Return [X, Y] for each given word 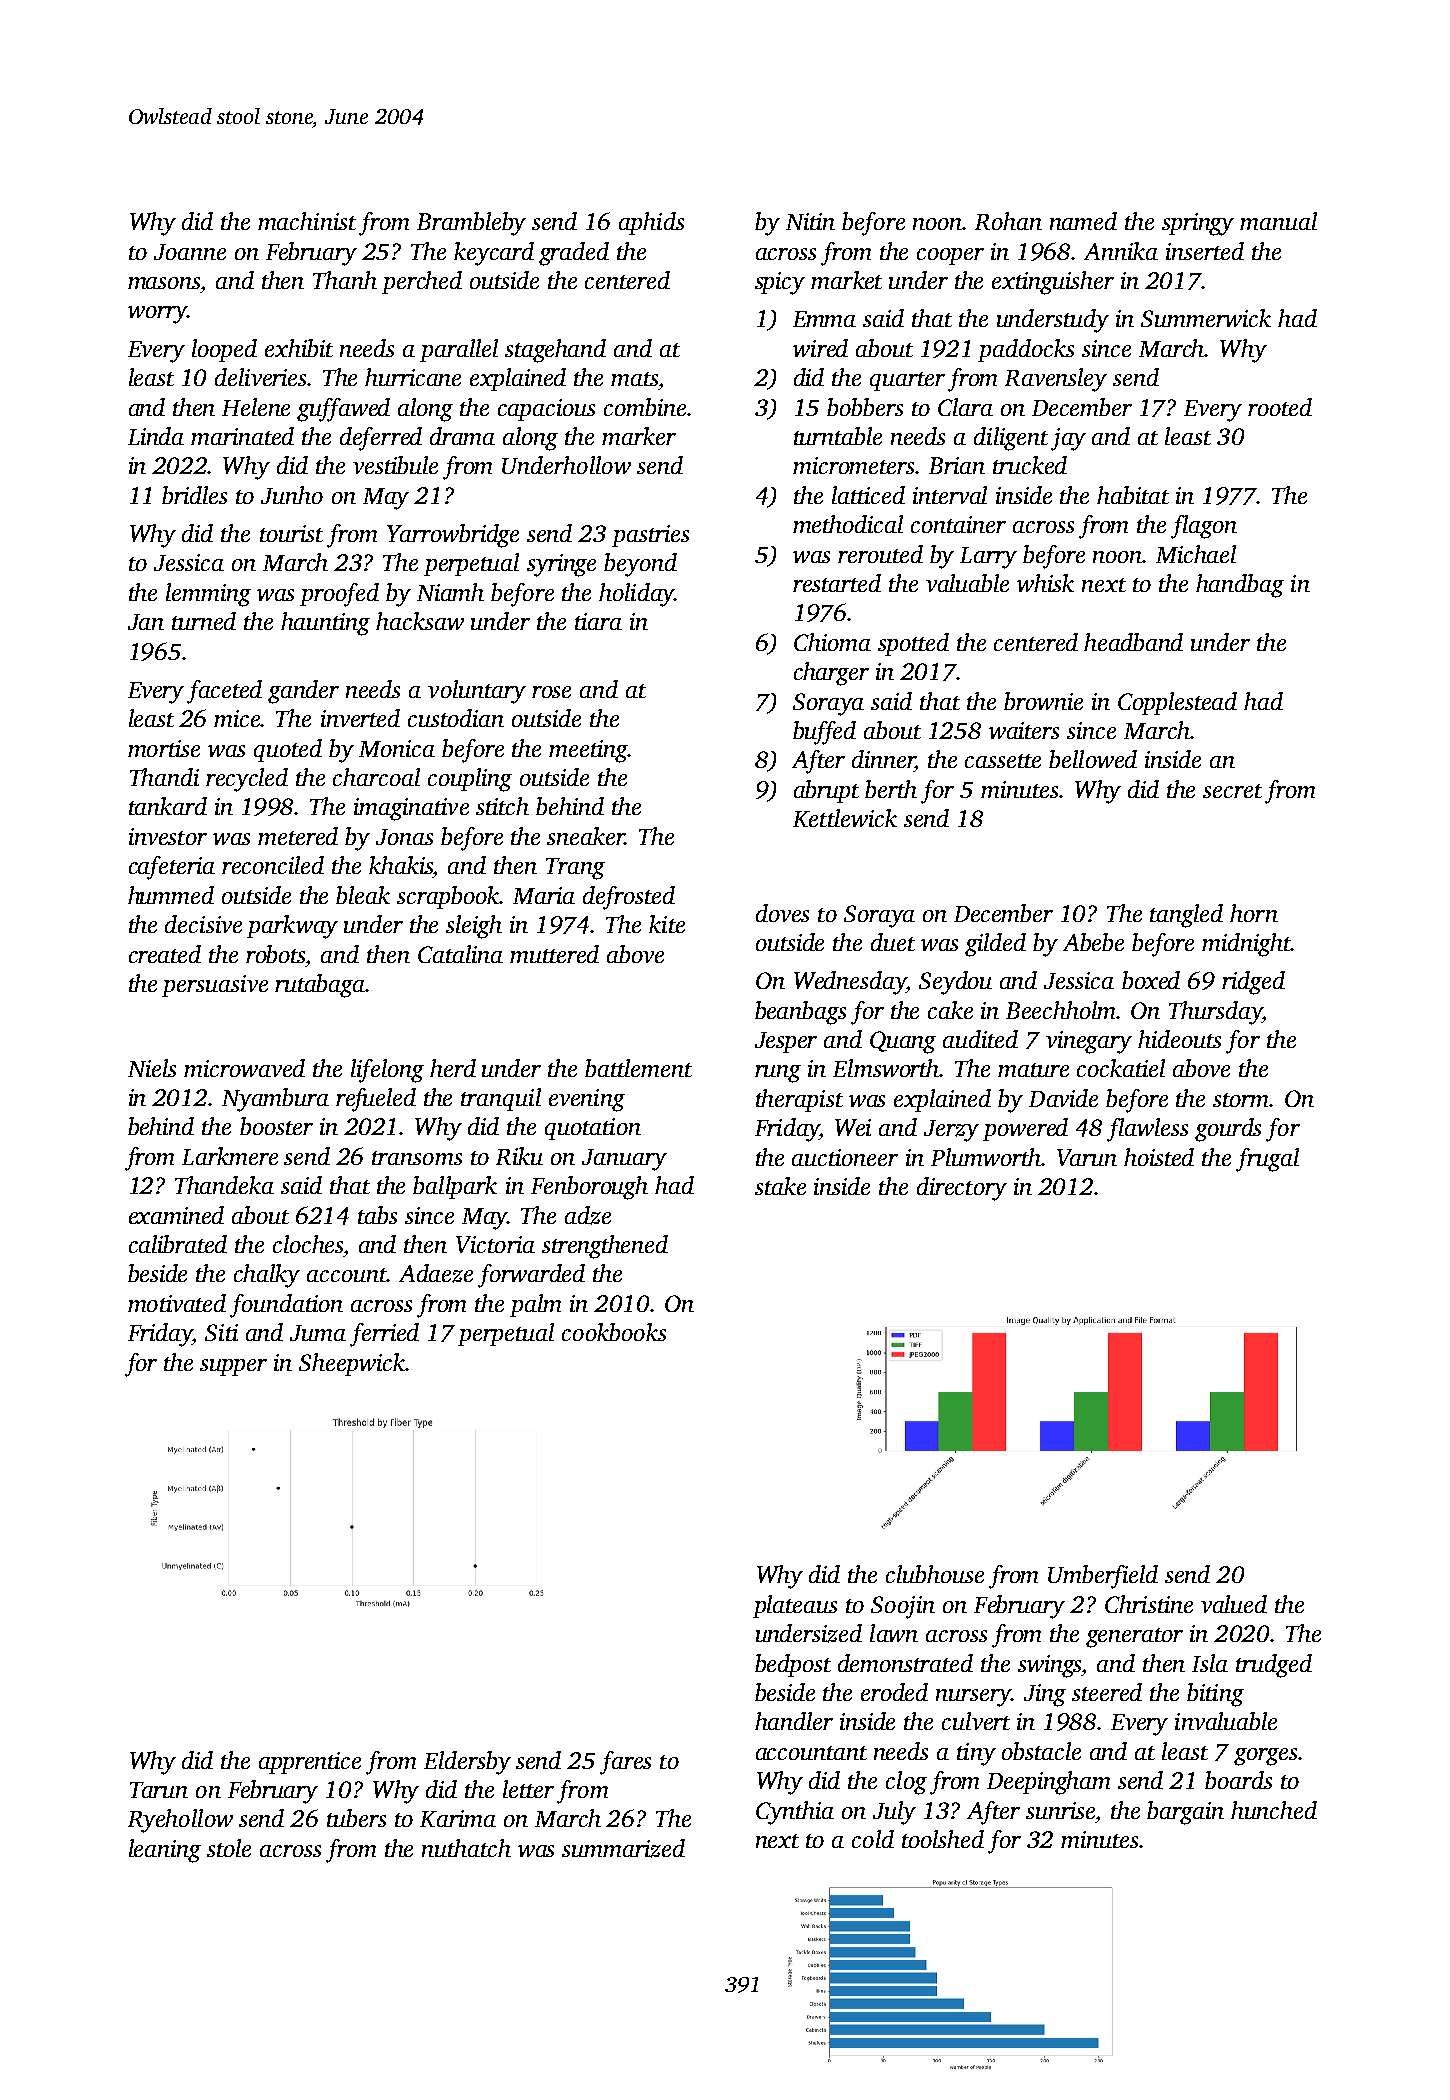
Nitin [810, 221]
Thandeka [224, 1185]
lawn [894, 1633]
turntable [838, 436]
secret [1232, 791]
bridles [194, 495]
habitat [1133, 495]
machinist [307, 221]
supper [233, 1367]
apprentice [310, 1763]
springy [1198, 224]
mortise [164, 748]
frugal [1267, 1160]
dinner [883, 759]
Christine [1149, 1604]
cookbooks [614, 1332]
